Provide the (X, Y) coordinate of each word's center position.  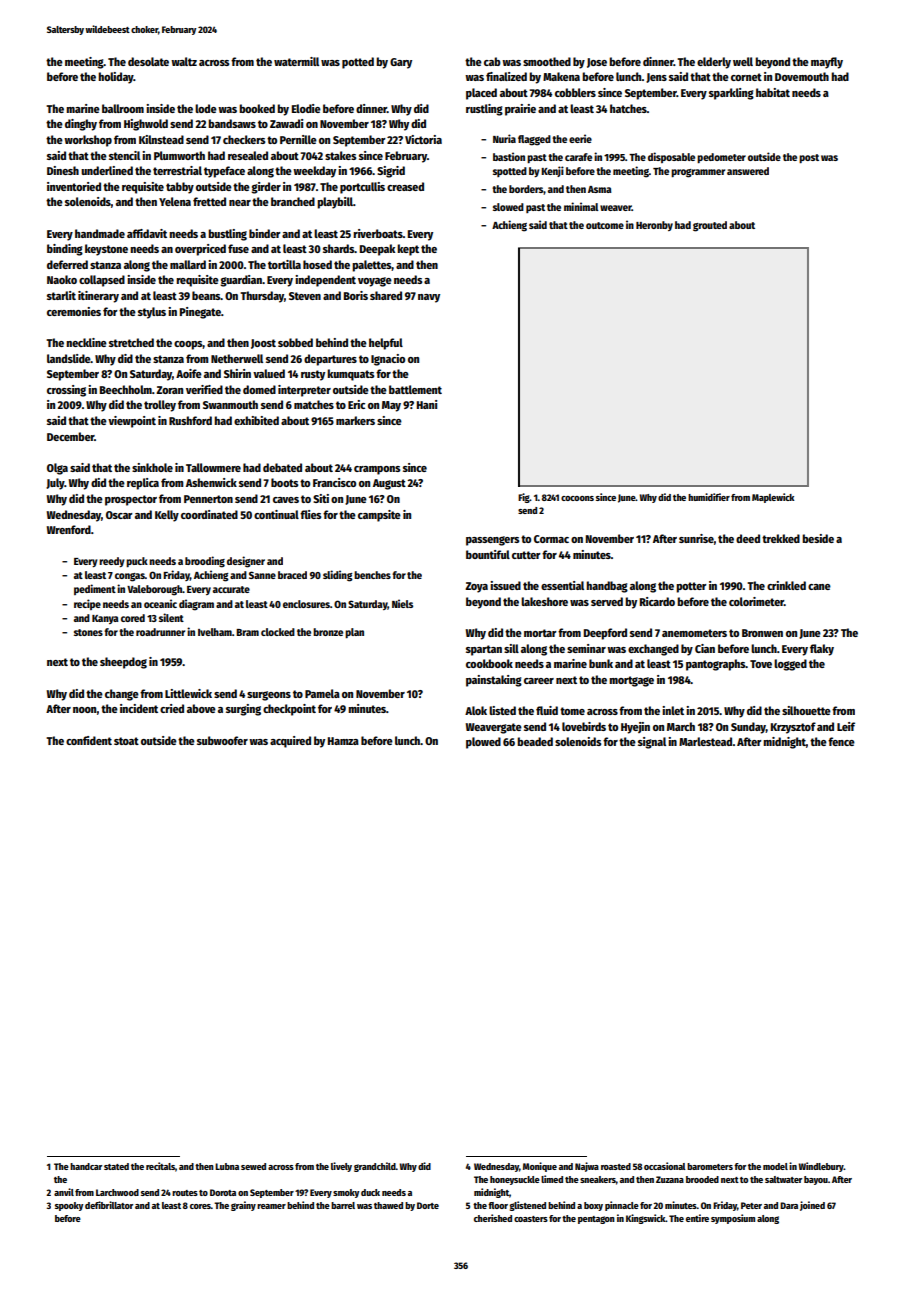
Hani (427, 404)
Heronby (654, 226)
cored (133, 618)
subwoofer (222, 740)
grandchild (375, 1167)
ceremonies (74, 311)
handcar (86, 1166)
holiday (116, 78)
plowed (483, 743)
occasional (665, 1166)
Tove (761, 664)
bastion (509, 156)
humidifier (709, 497)
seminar (586, 648)
